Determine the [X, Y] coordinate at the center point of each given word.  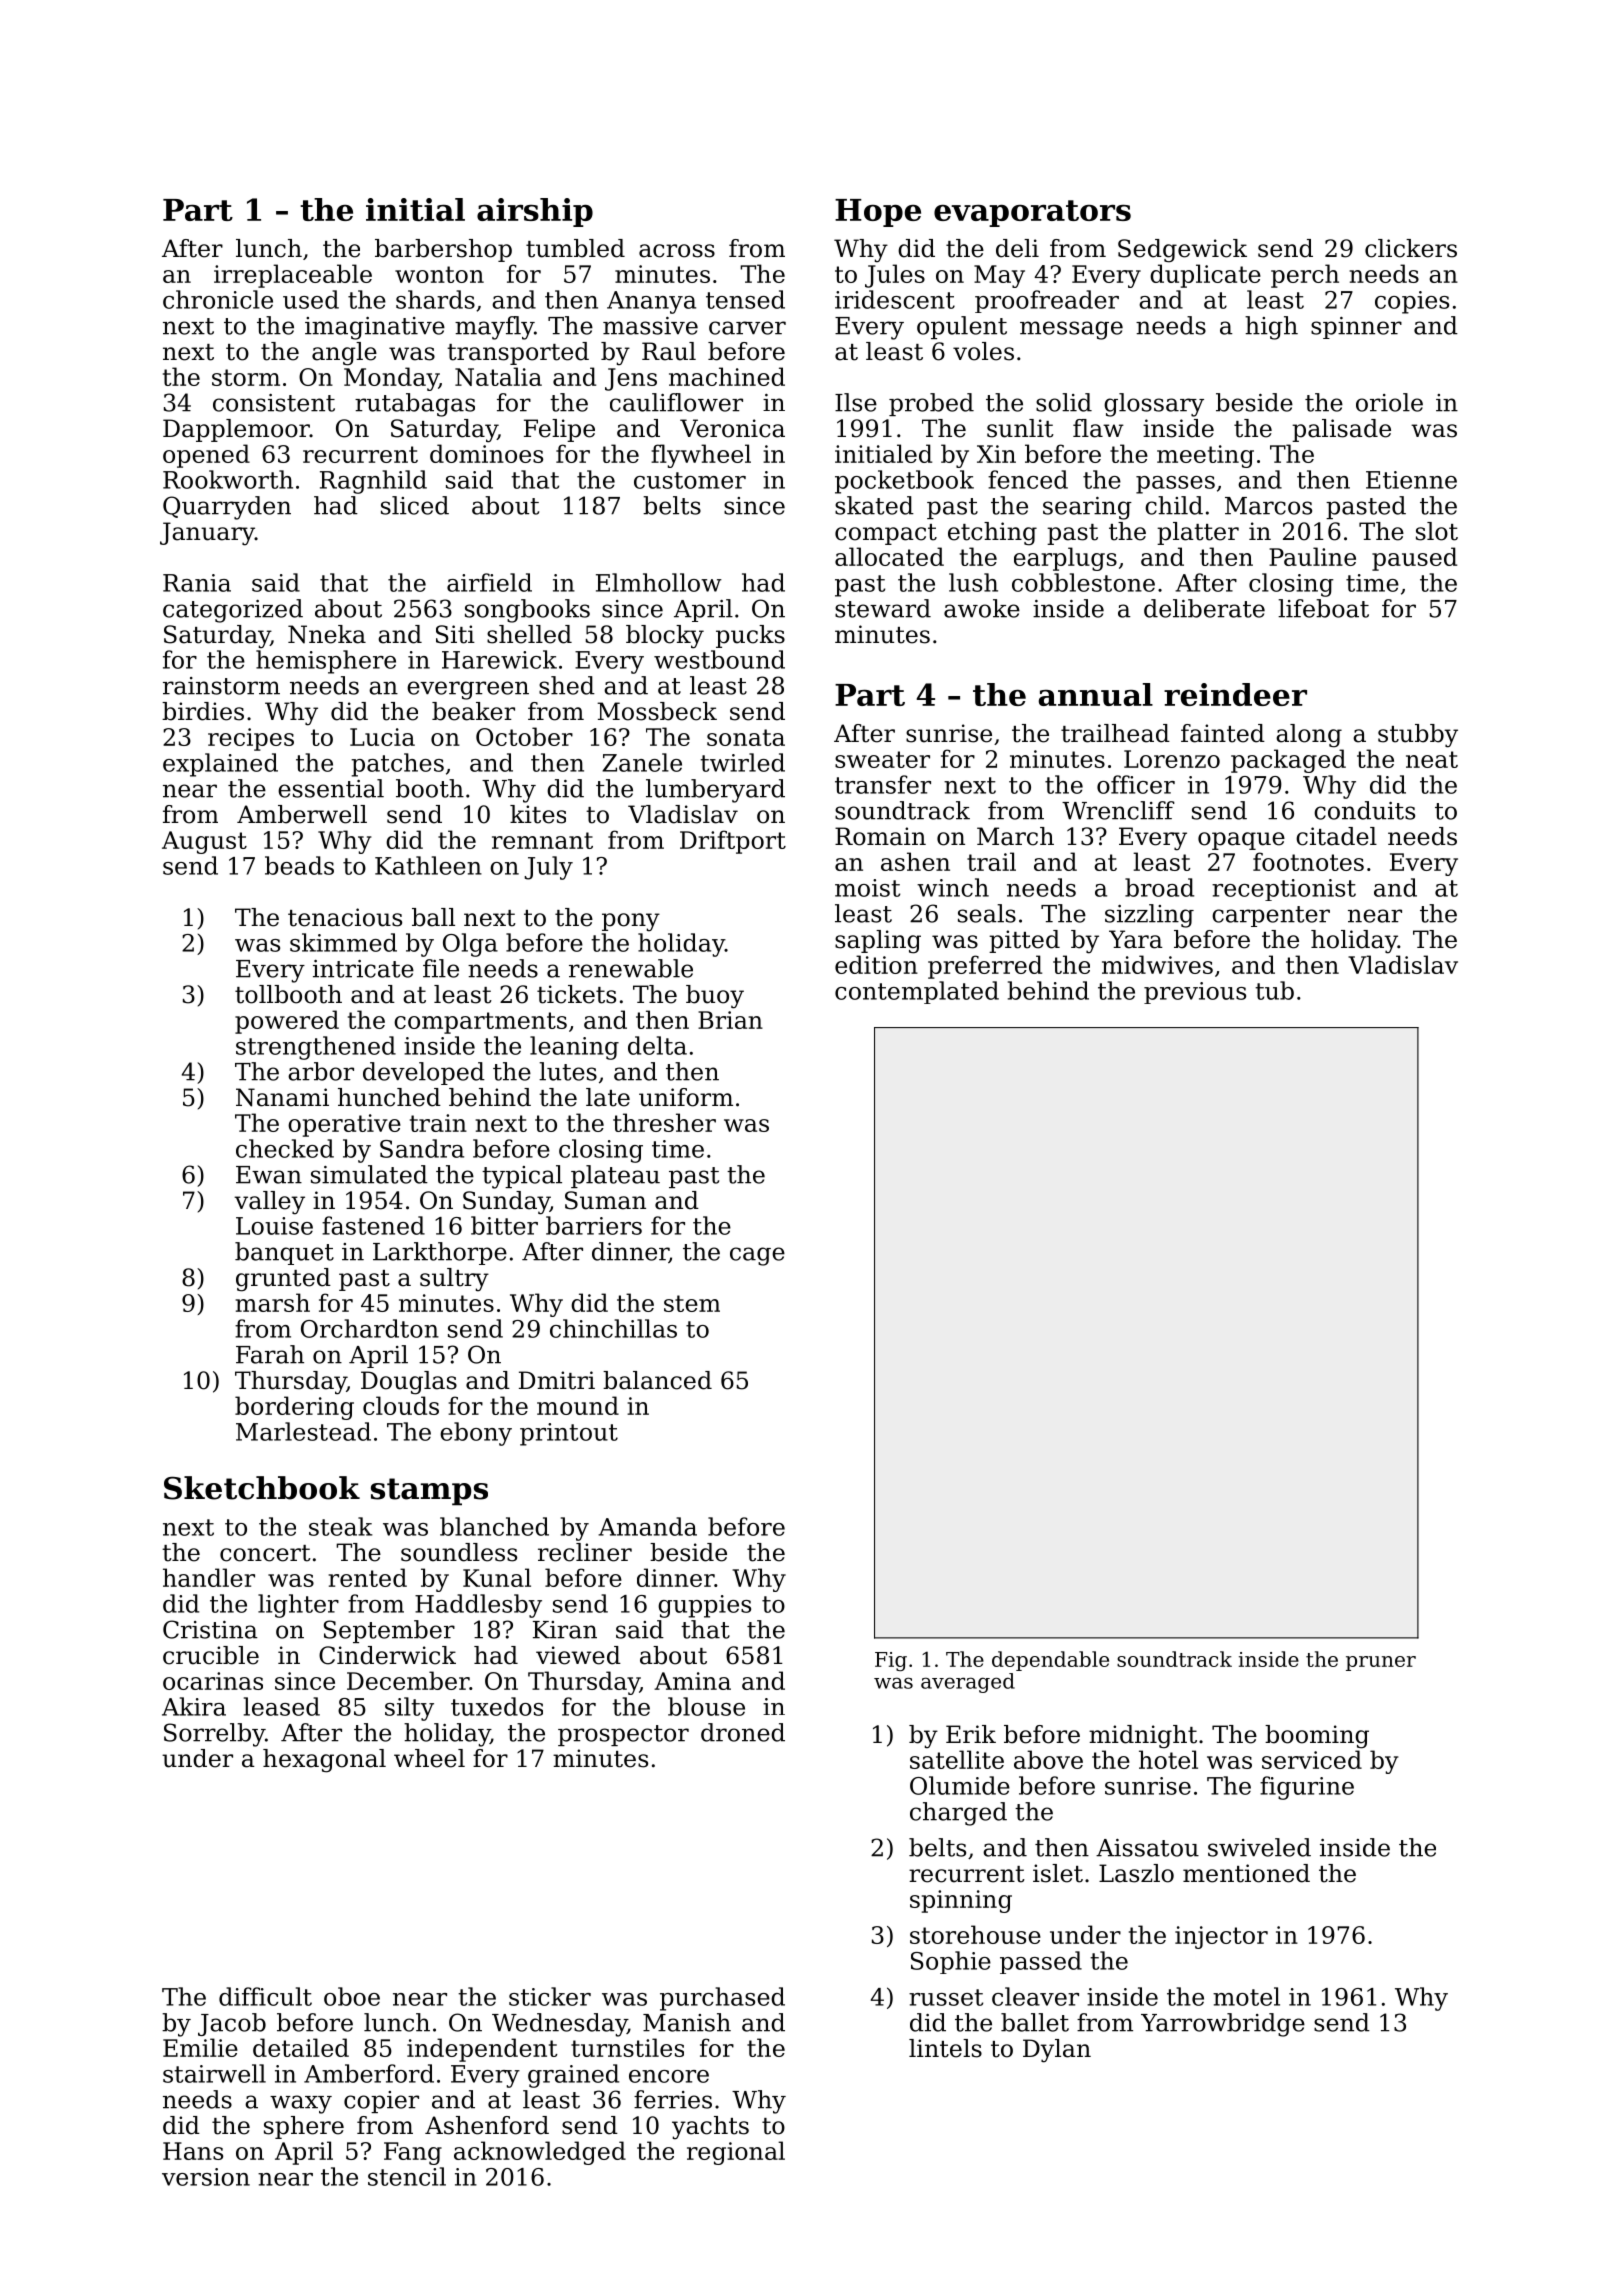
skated [874, 505]
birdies [203, 711]
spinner [1356, 328]
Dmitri [557, 1380]
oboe [352, 1996]
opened [206, 456]
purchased [722, 1999]
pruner [1381, 1663]
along [1309, 736]
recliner [585, 1552]
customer [690, 480]
